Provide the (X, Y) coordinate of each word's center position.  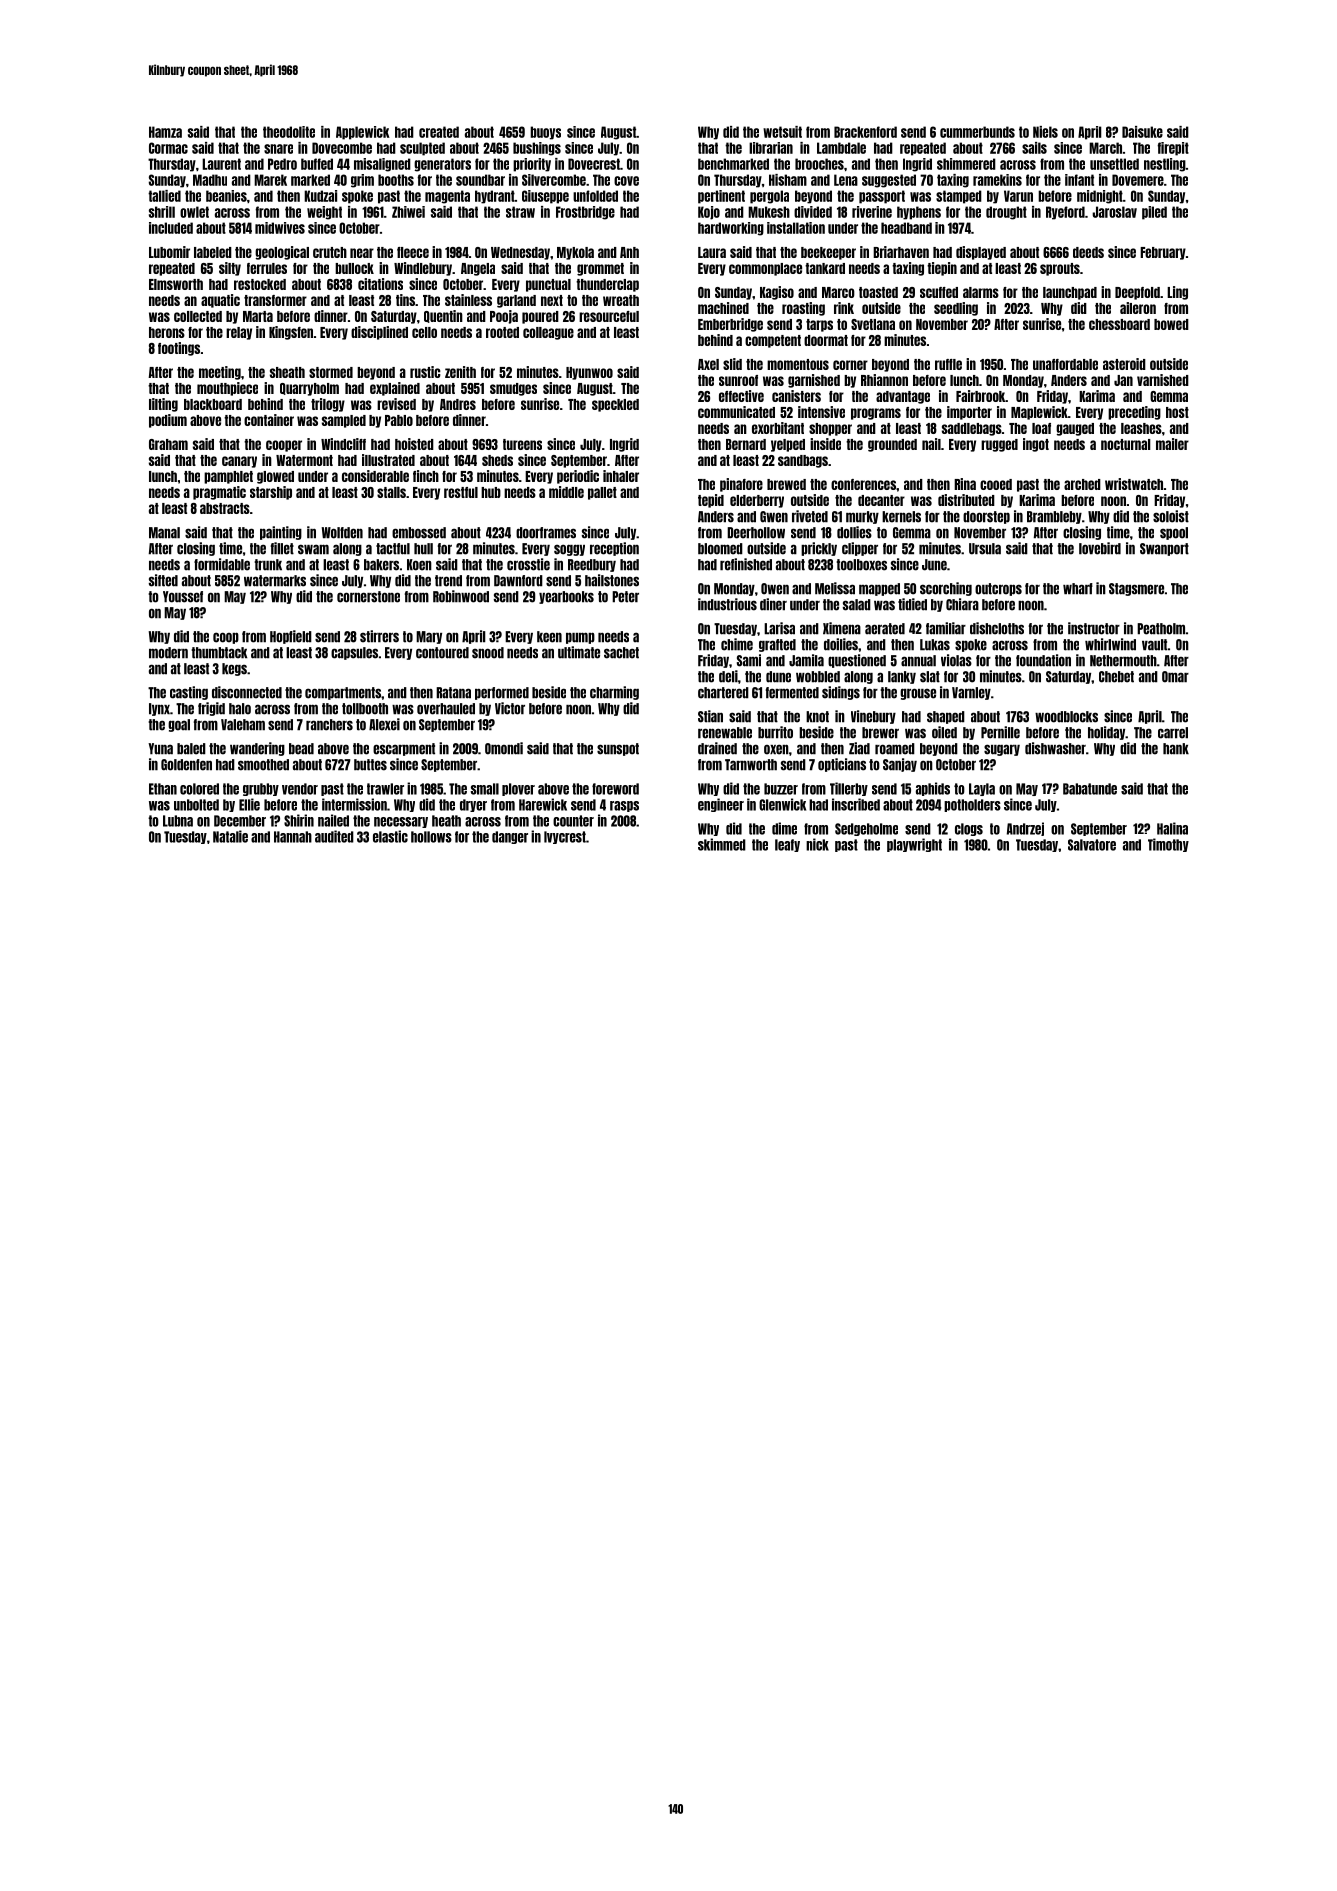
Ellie (249, 804)
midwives (280, 228)
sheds (497, 460)
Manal (164, 533)
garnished (814, 381)
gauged (1075, 429)
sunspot (618, 749)
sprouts (1060, 269)
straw (520, 212)
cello (424, 332)
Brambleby (1054, 517)
